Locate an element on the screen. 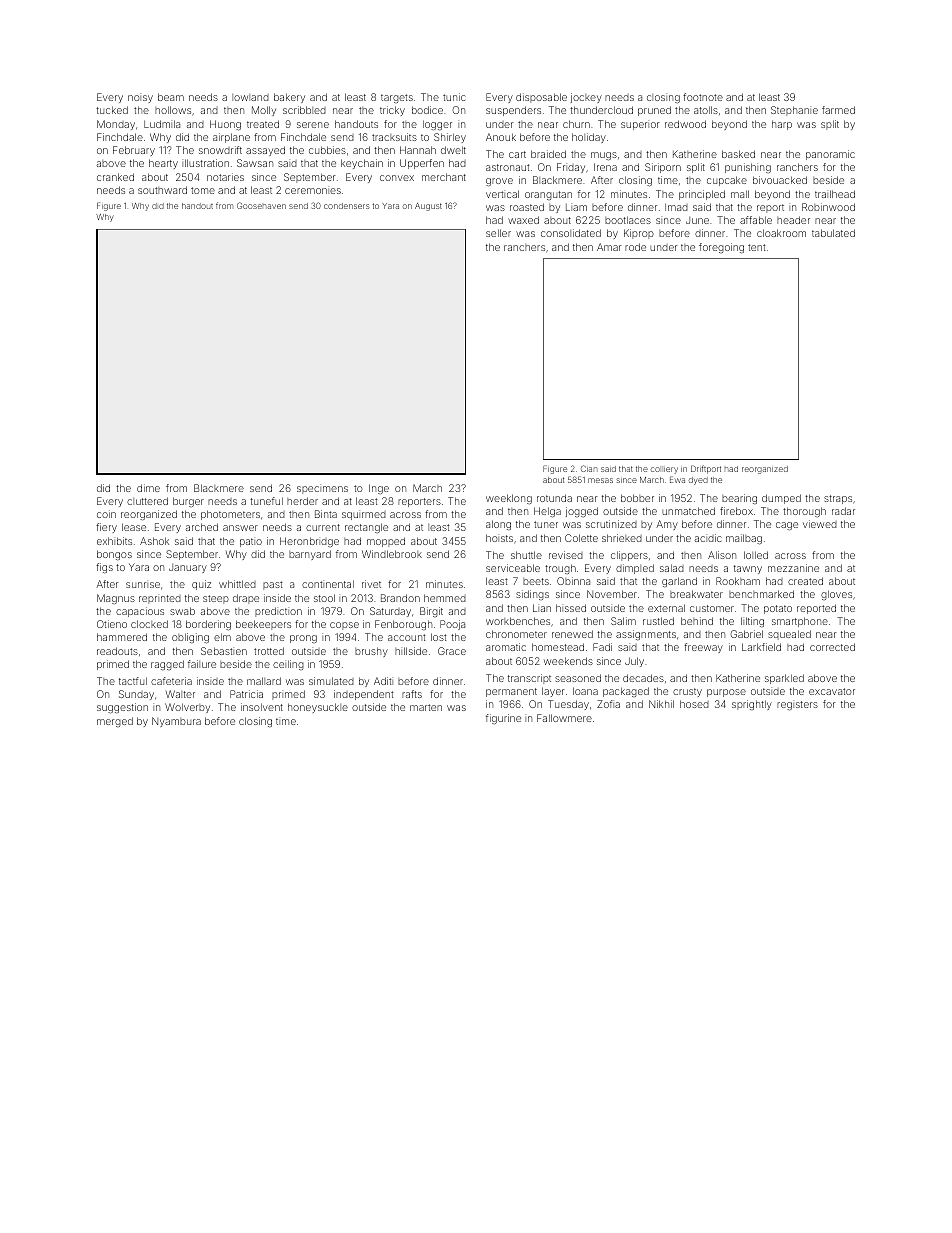 The width and height of the screenshot is (952, 1233). dime is located at coordinates (148, 488).
